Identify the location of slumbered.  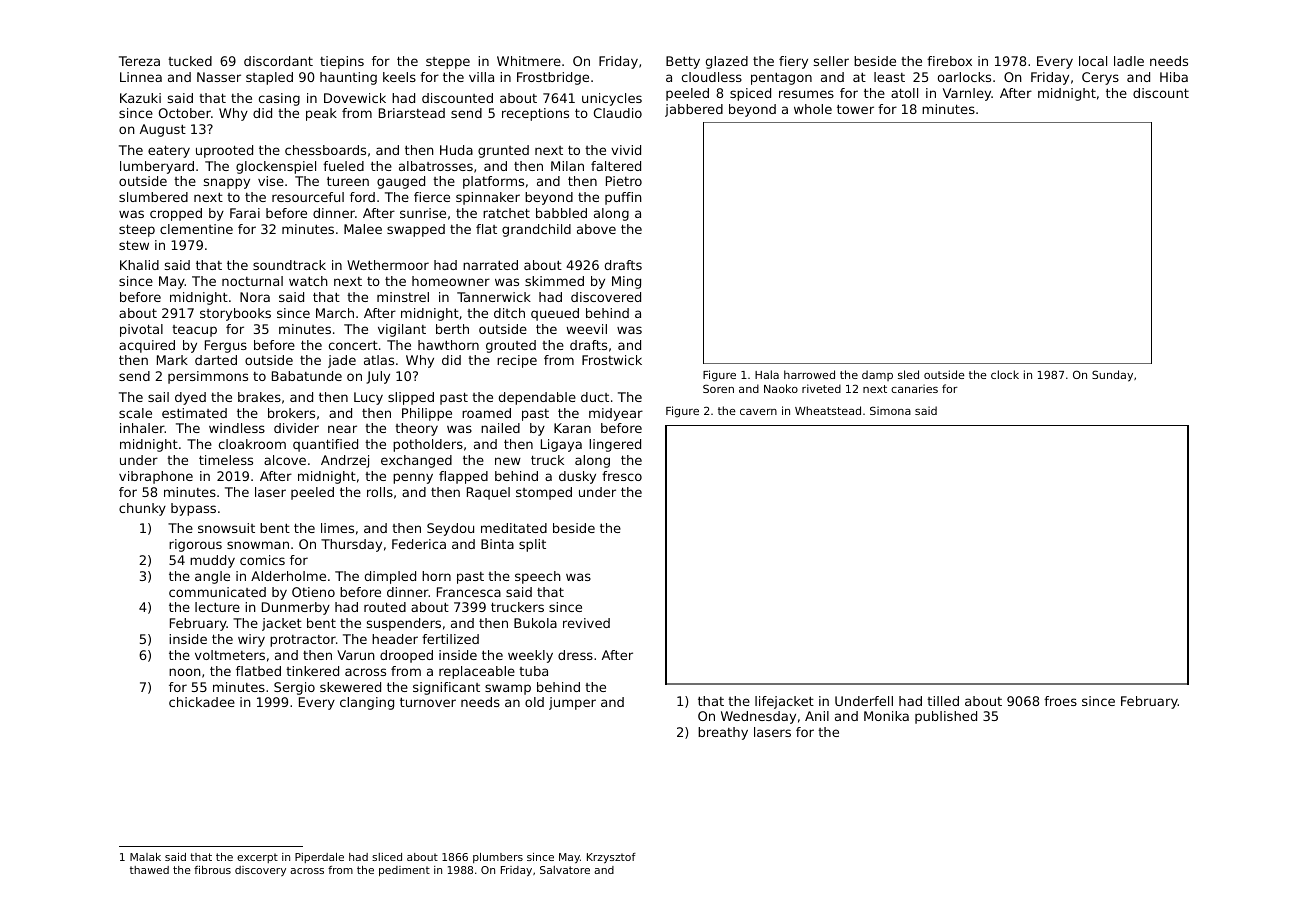
(153, 197).
